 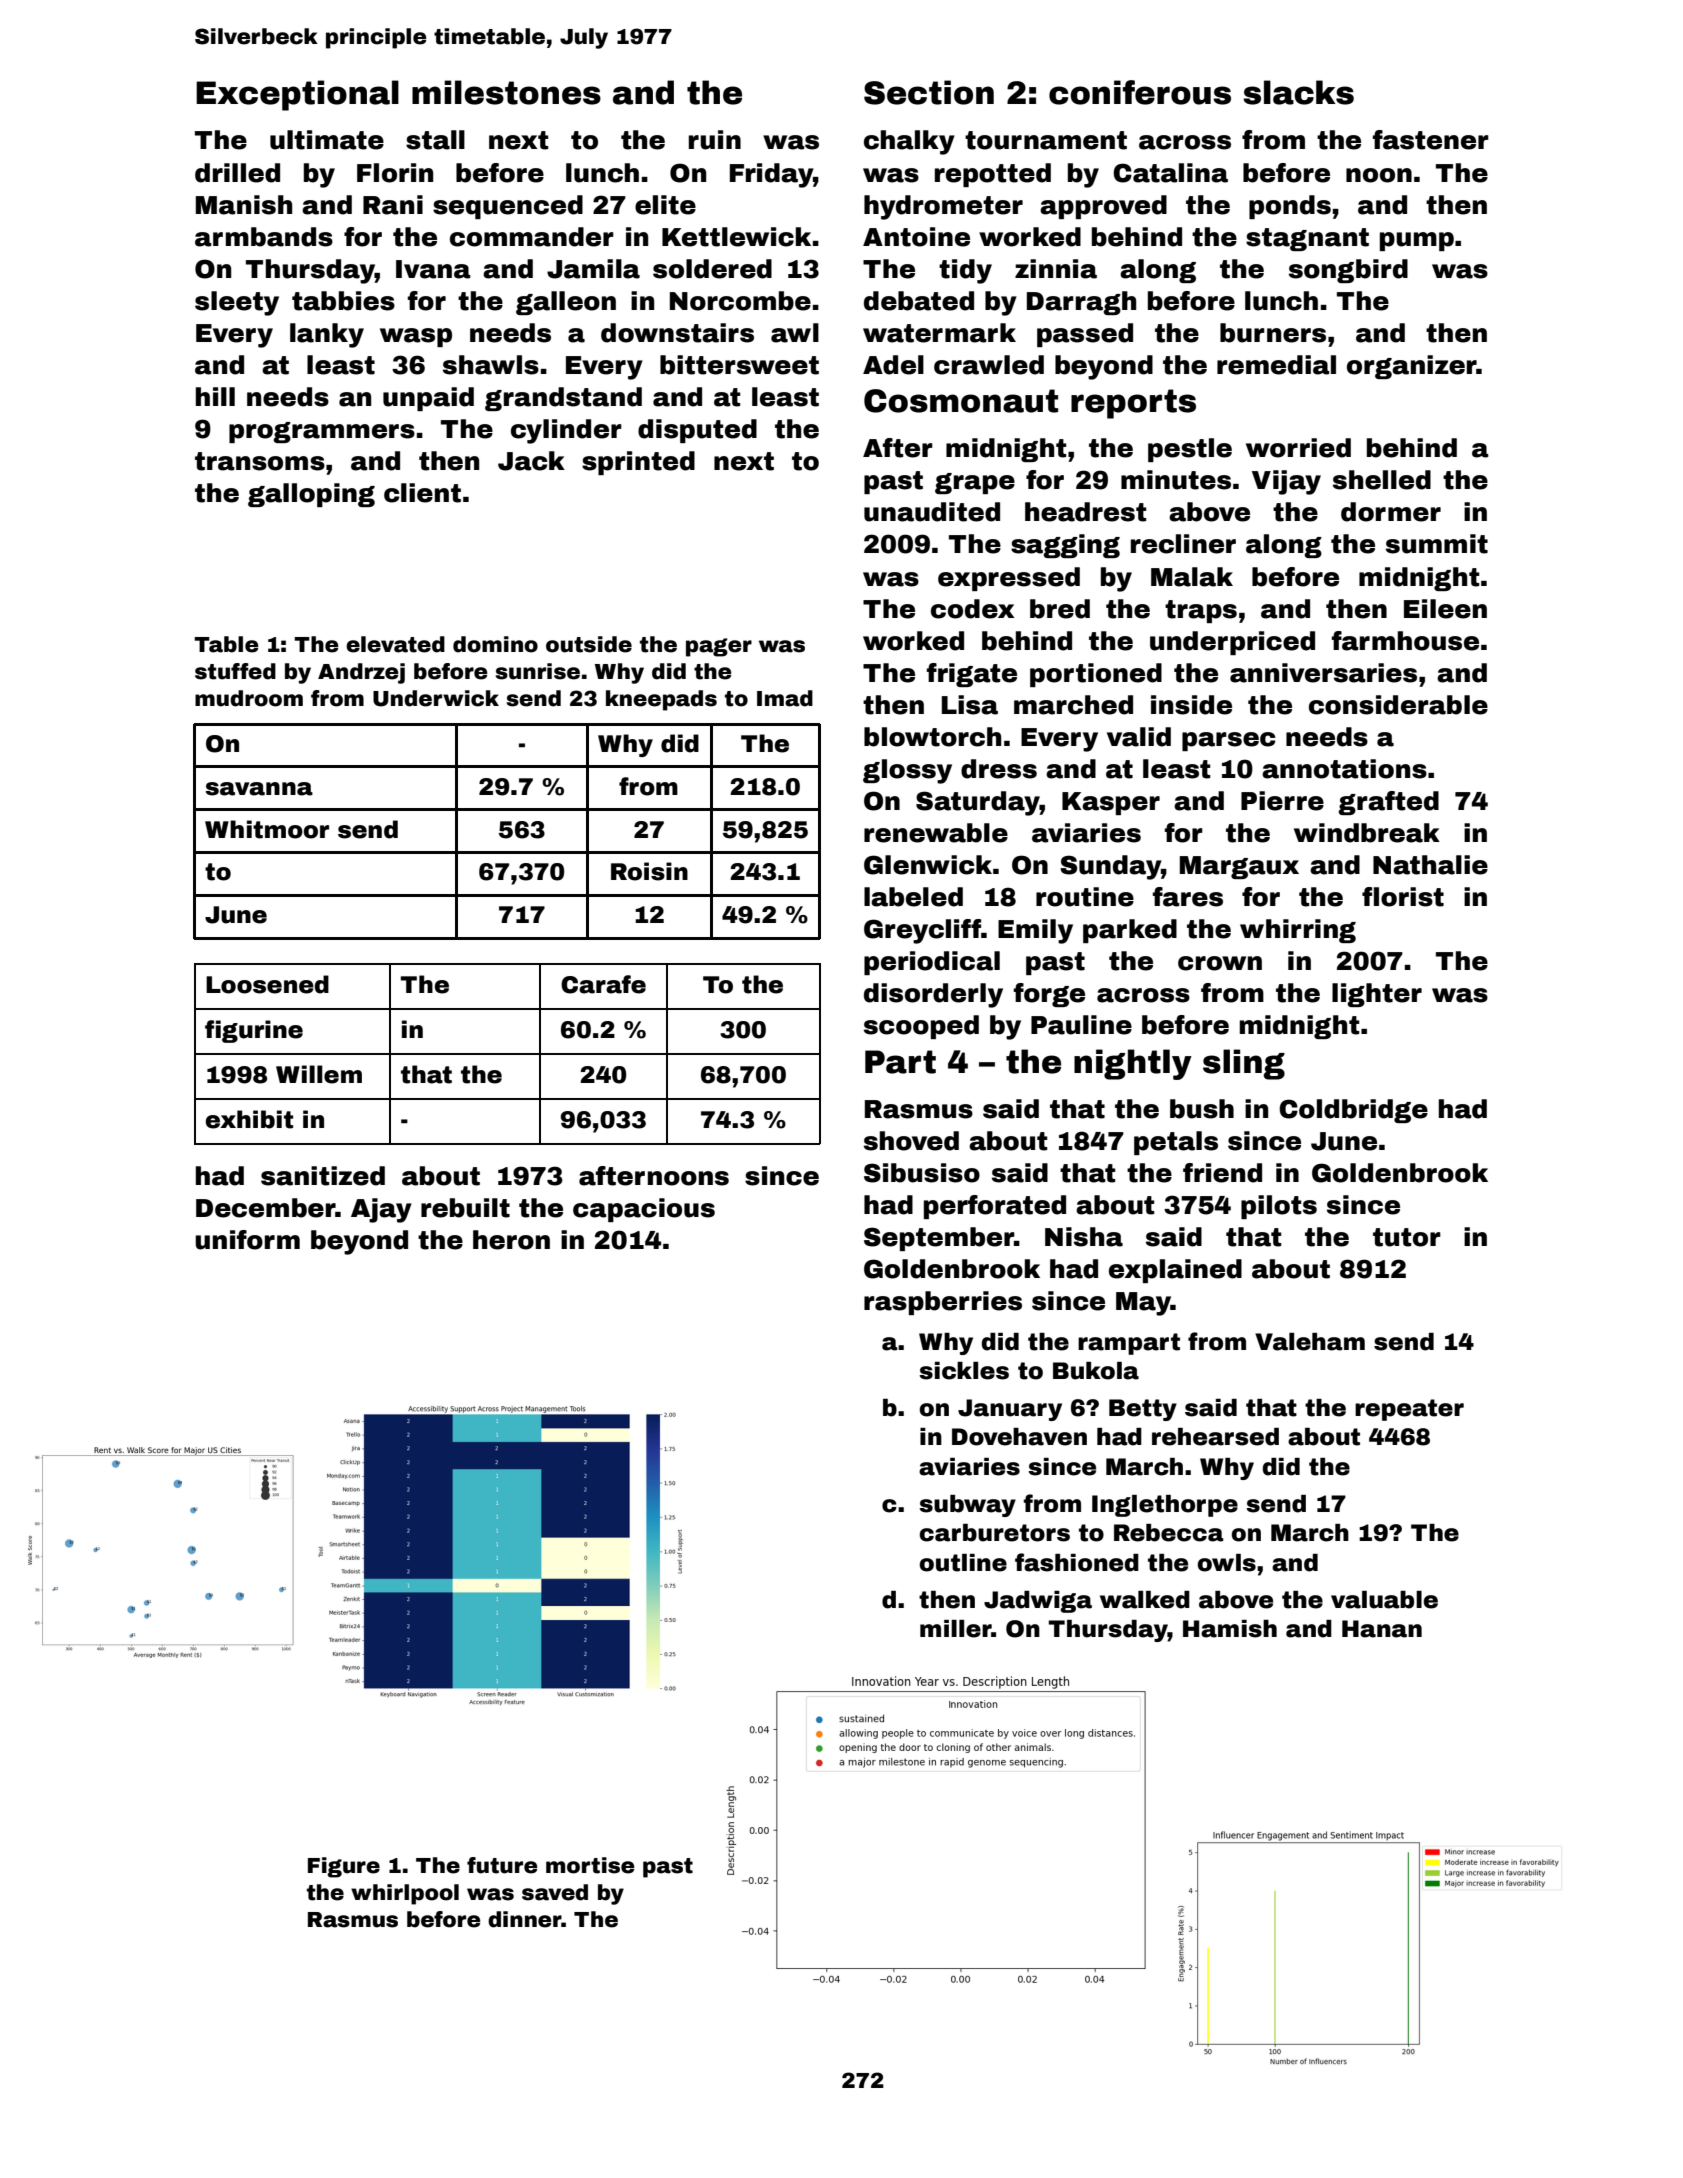 What do you see at coordinates (1298, 448) in the image?
I see `worried` at bounding box center [1298, 448].
